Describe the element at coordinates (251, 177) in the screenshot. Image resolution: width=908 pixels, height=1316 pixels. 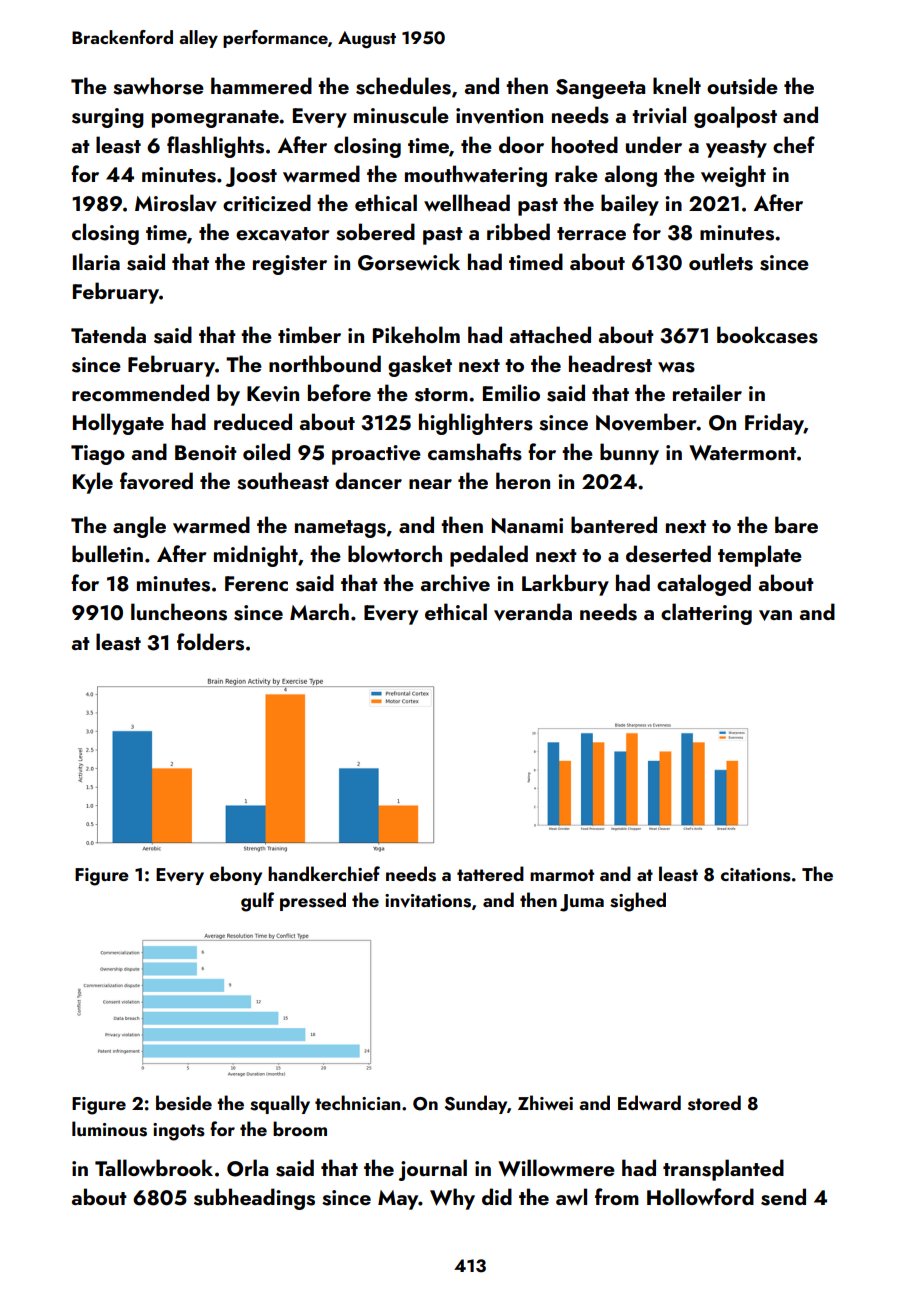
I see `Joost` at that location.
